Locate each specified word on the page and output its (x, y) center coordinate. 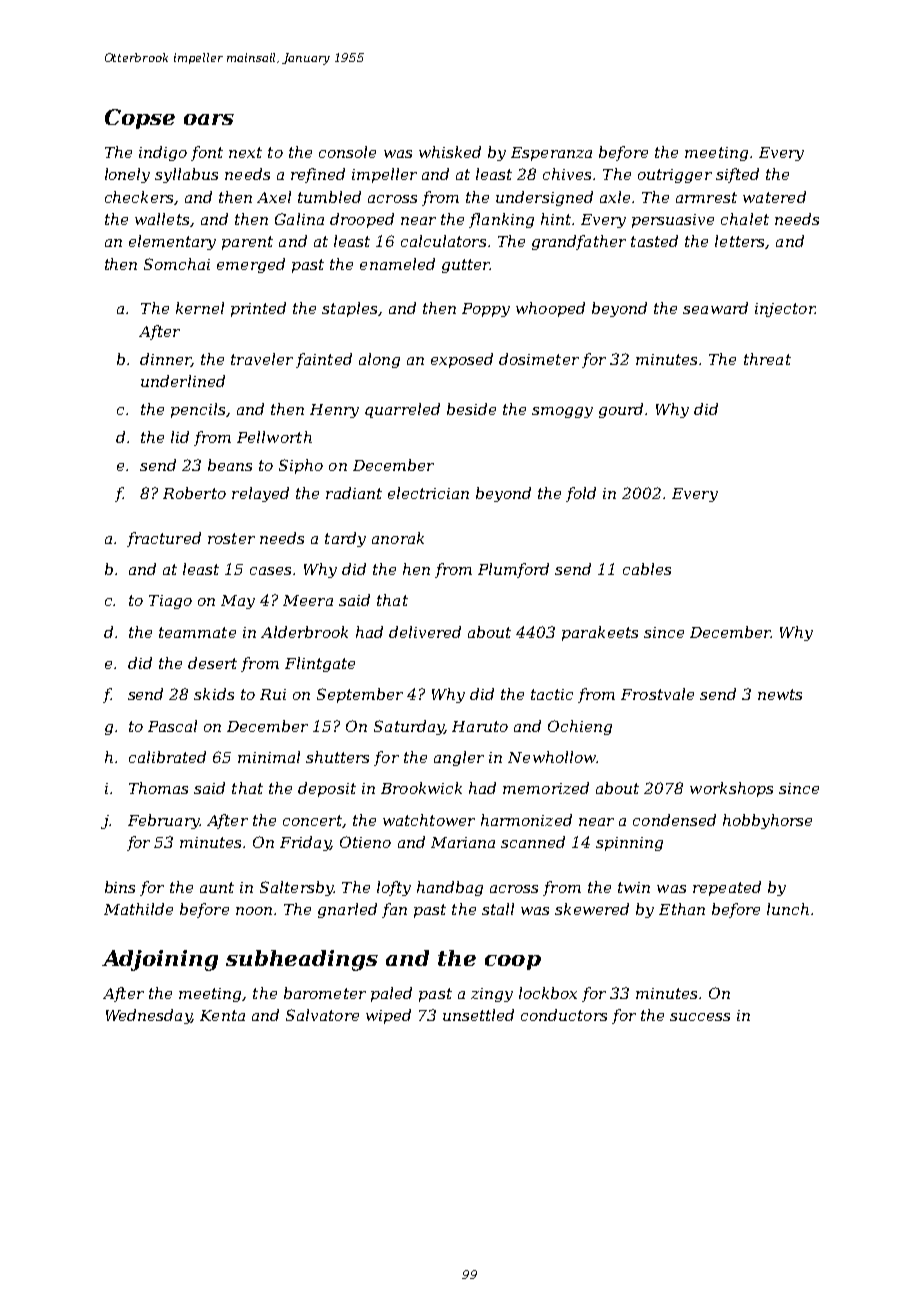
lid (180, 437)
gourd (621, 410)
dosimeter (539, 359)
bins (120, 887)
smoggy (562, 412)
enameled (397, 264)
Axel (274, 197)
